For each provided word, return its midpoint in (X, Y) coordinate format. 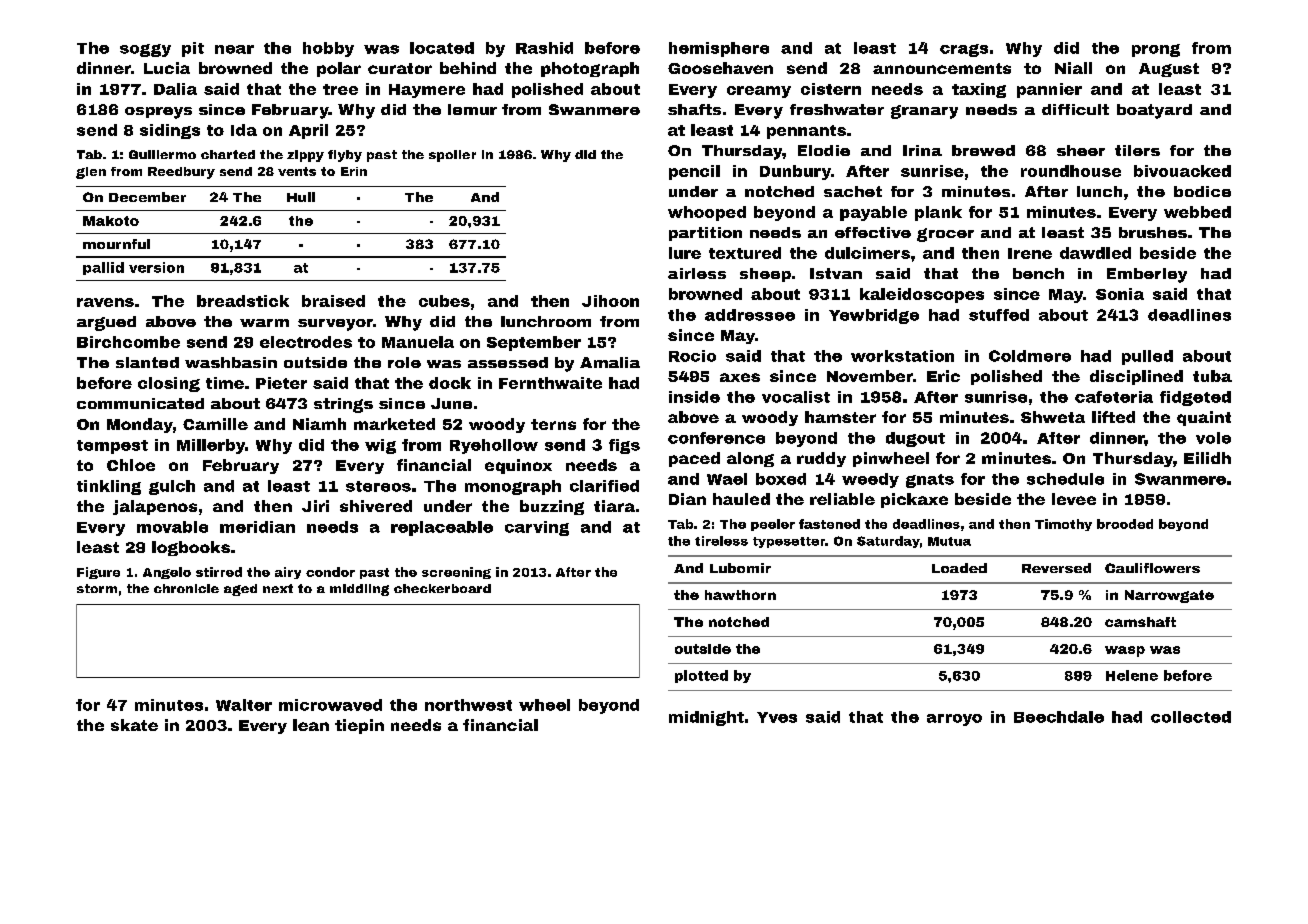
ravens (105, 302)
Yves (777, 717)
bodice (1202, 191)
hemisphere (719, 49)
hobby (328, 49)
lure (685, 253)
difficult (1075, 109)
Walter (244, 705)
